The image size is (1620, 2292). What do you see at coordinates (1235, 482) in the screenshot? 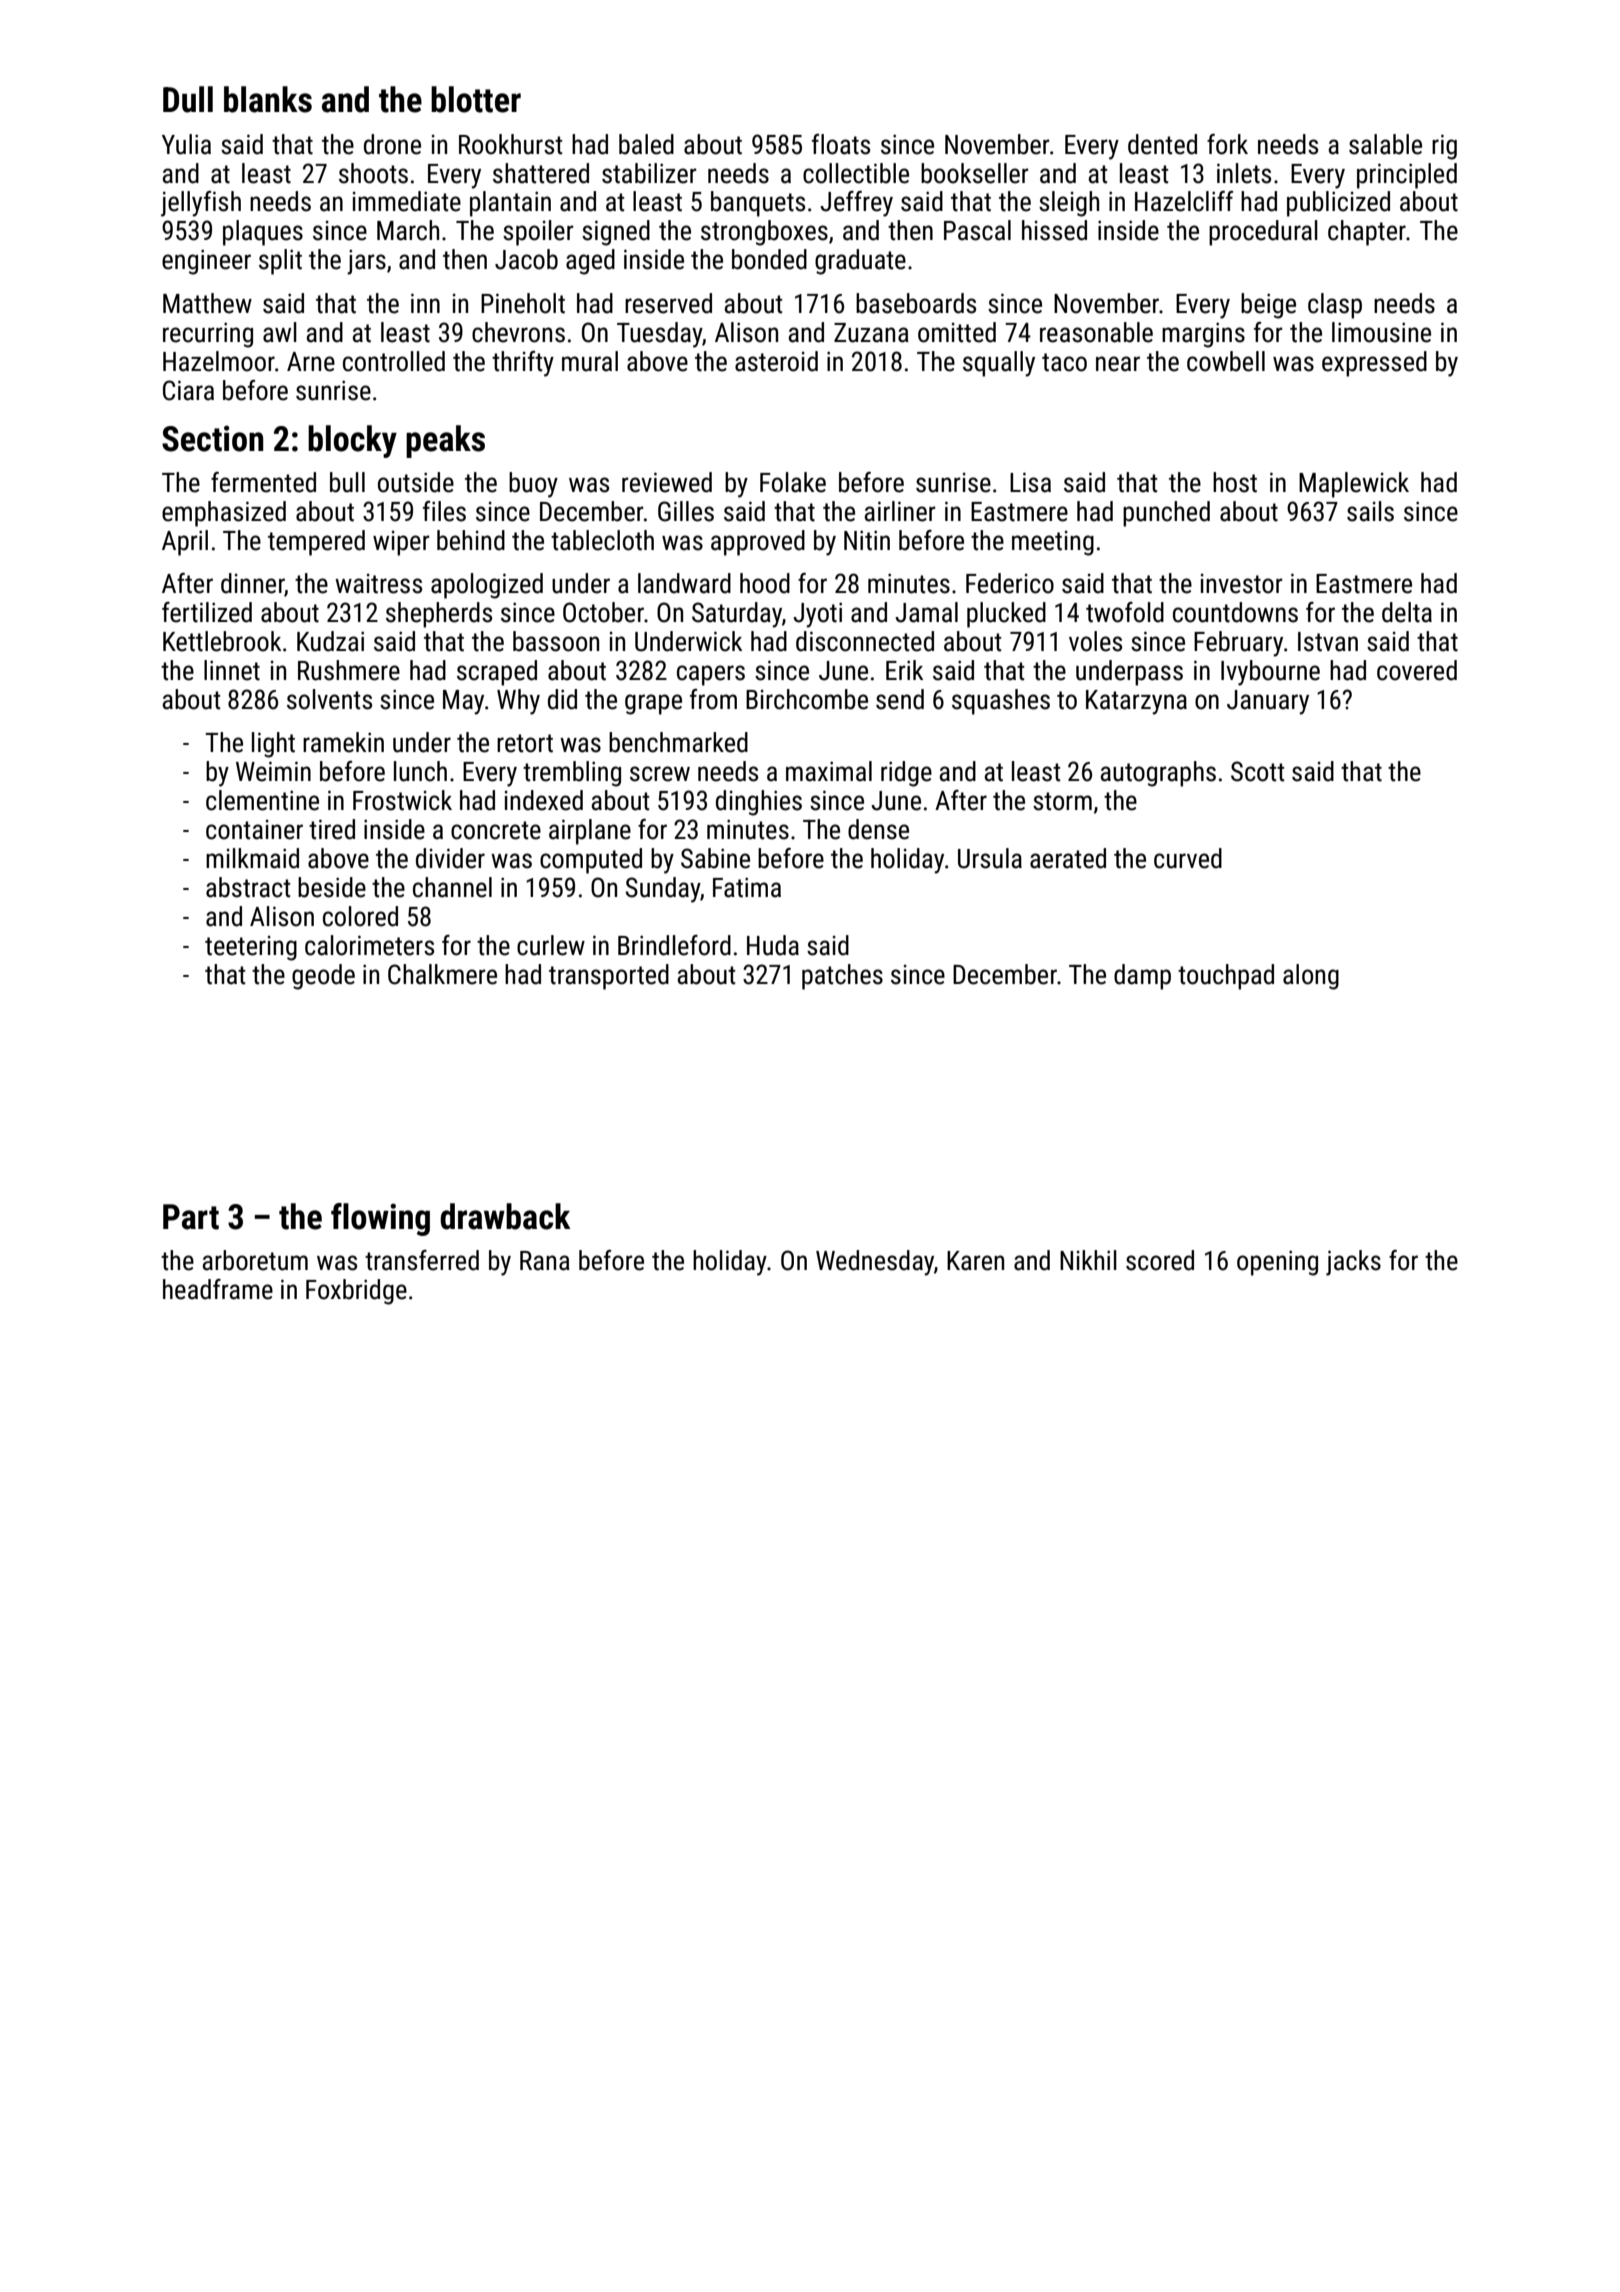
I see `host` at bounding box center [1235, 482].
